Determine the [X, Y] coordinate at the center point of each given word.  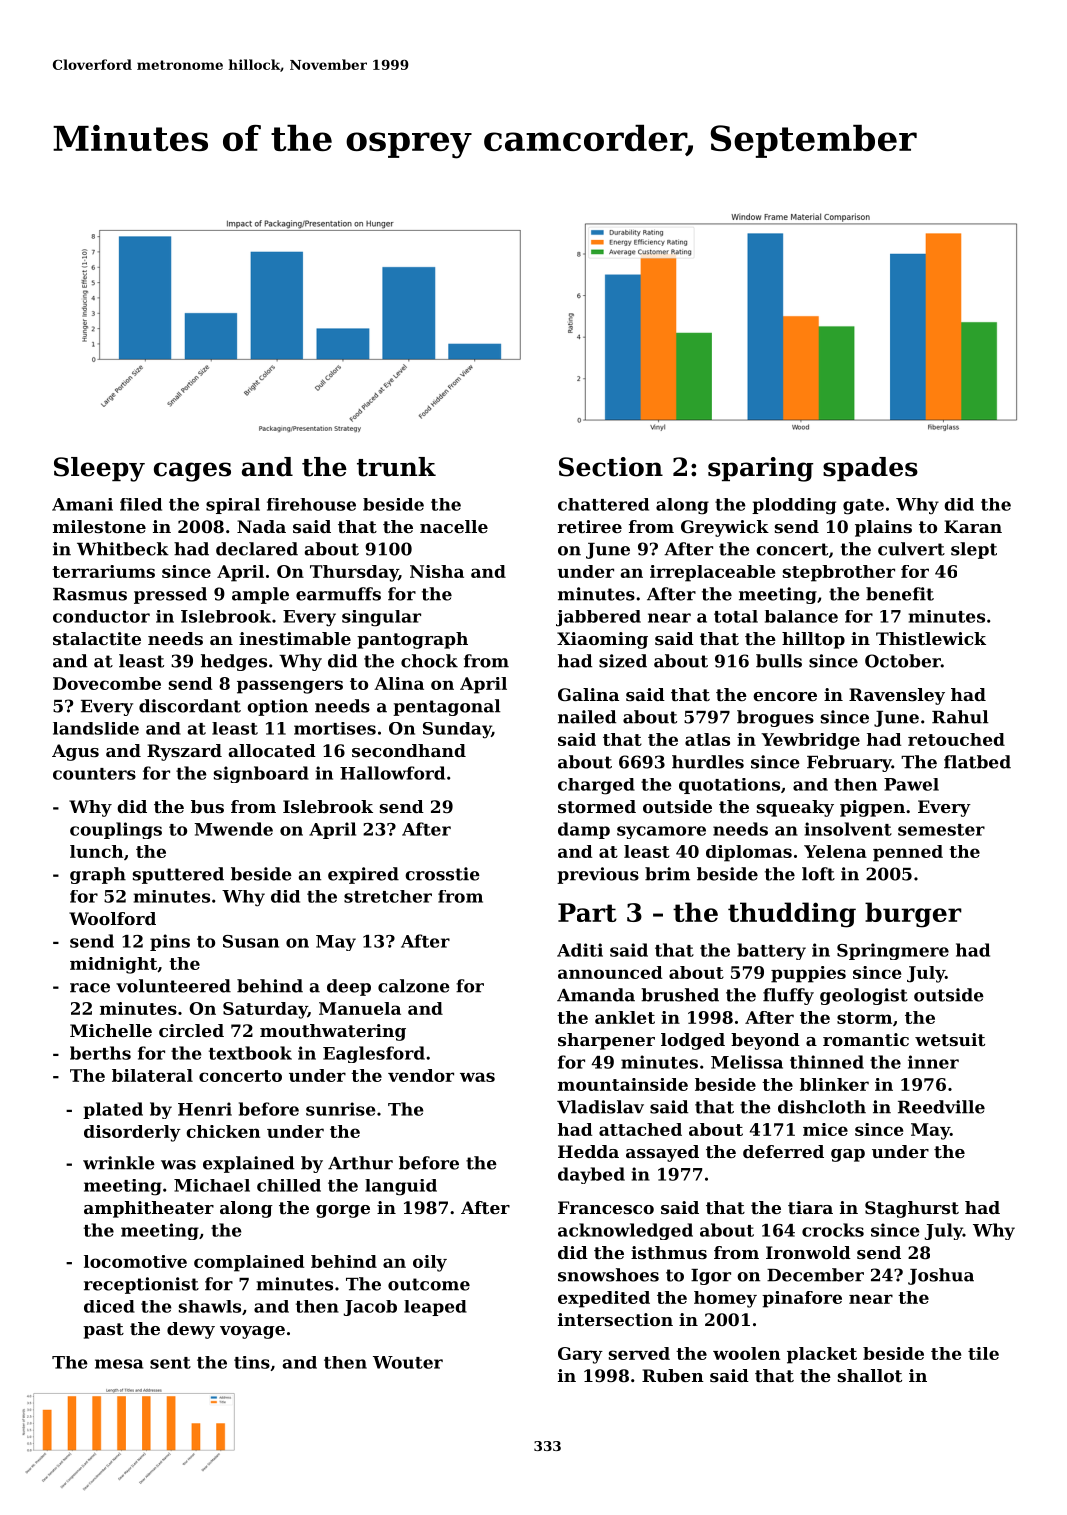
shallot [870, 1375]
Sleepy [99, 469]
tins [252, 1362]
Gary [580, 1355]
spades [870, 469]
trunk [396, 467]
